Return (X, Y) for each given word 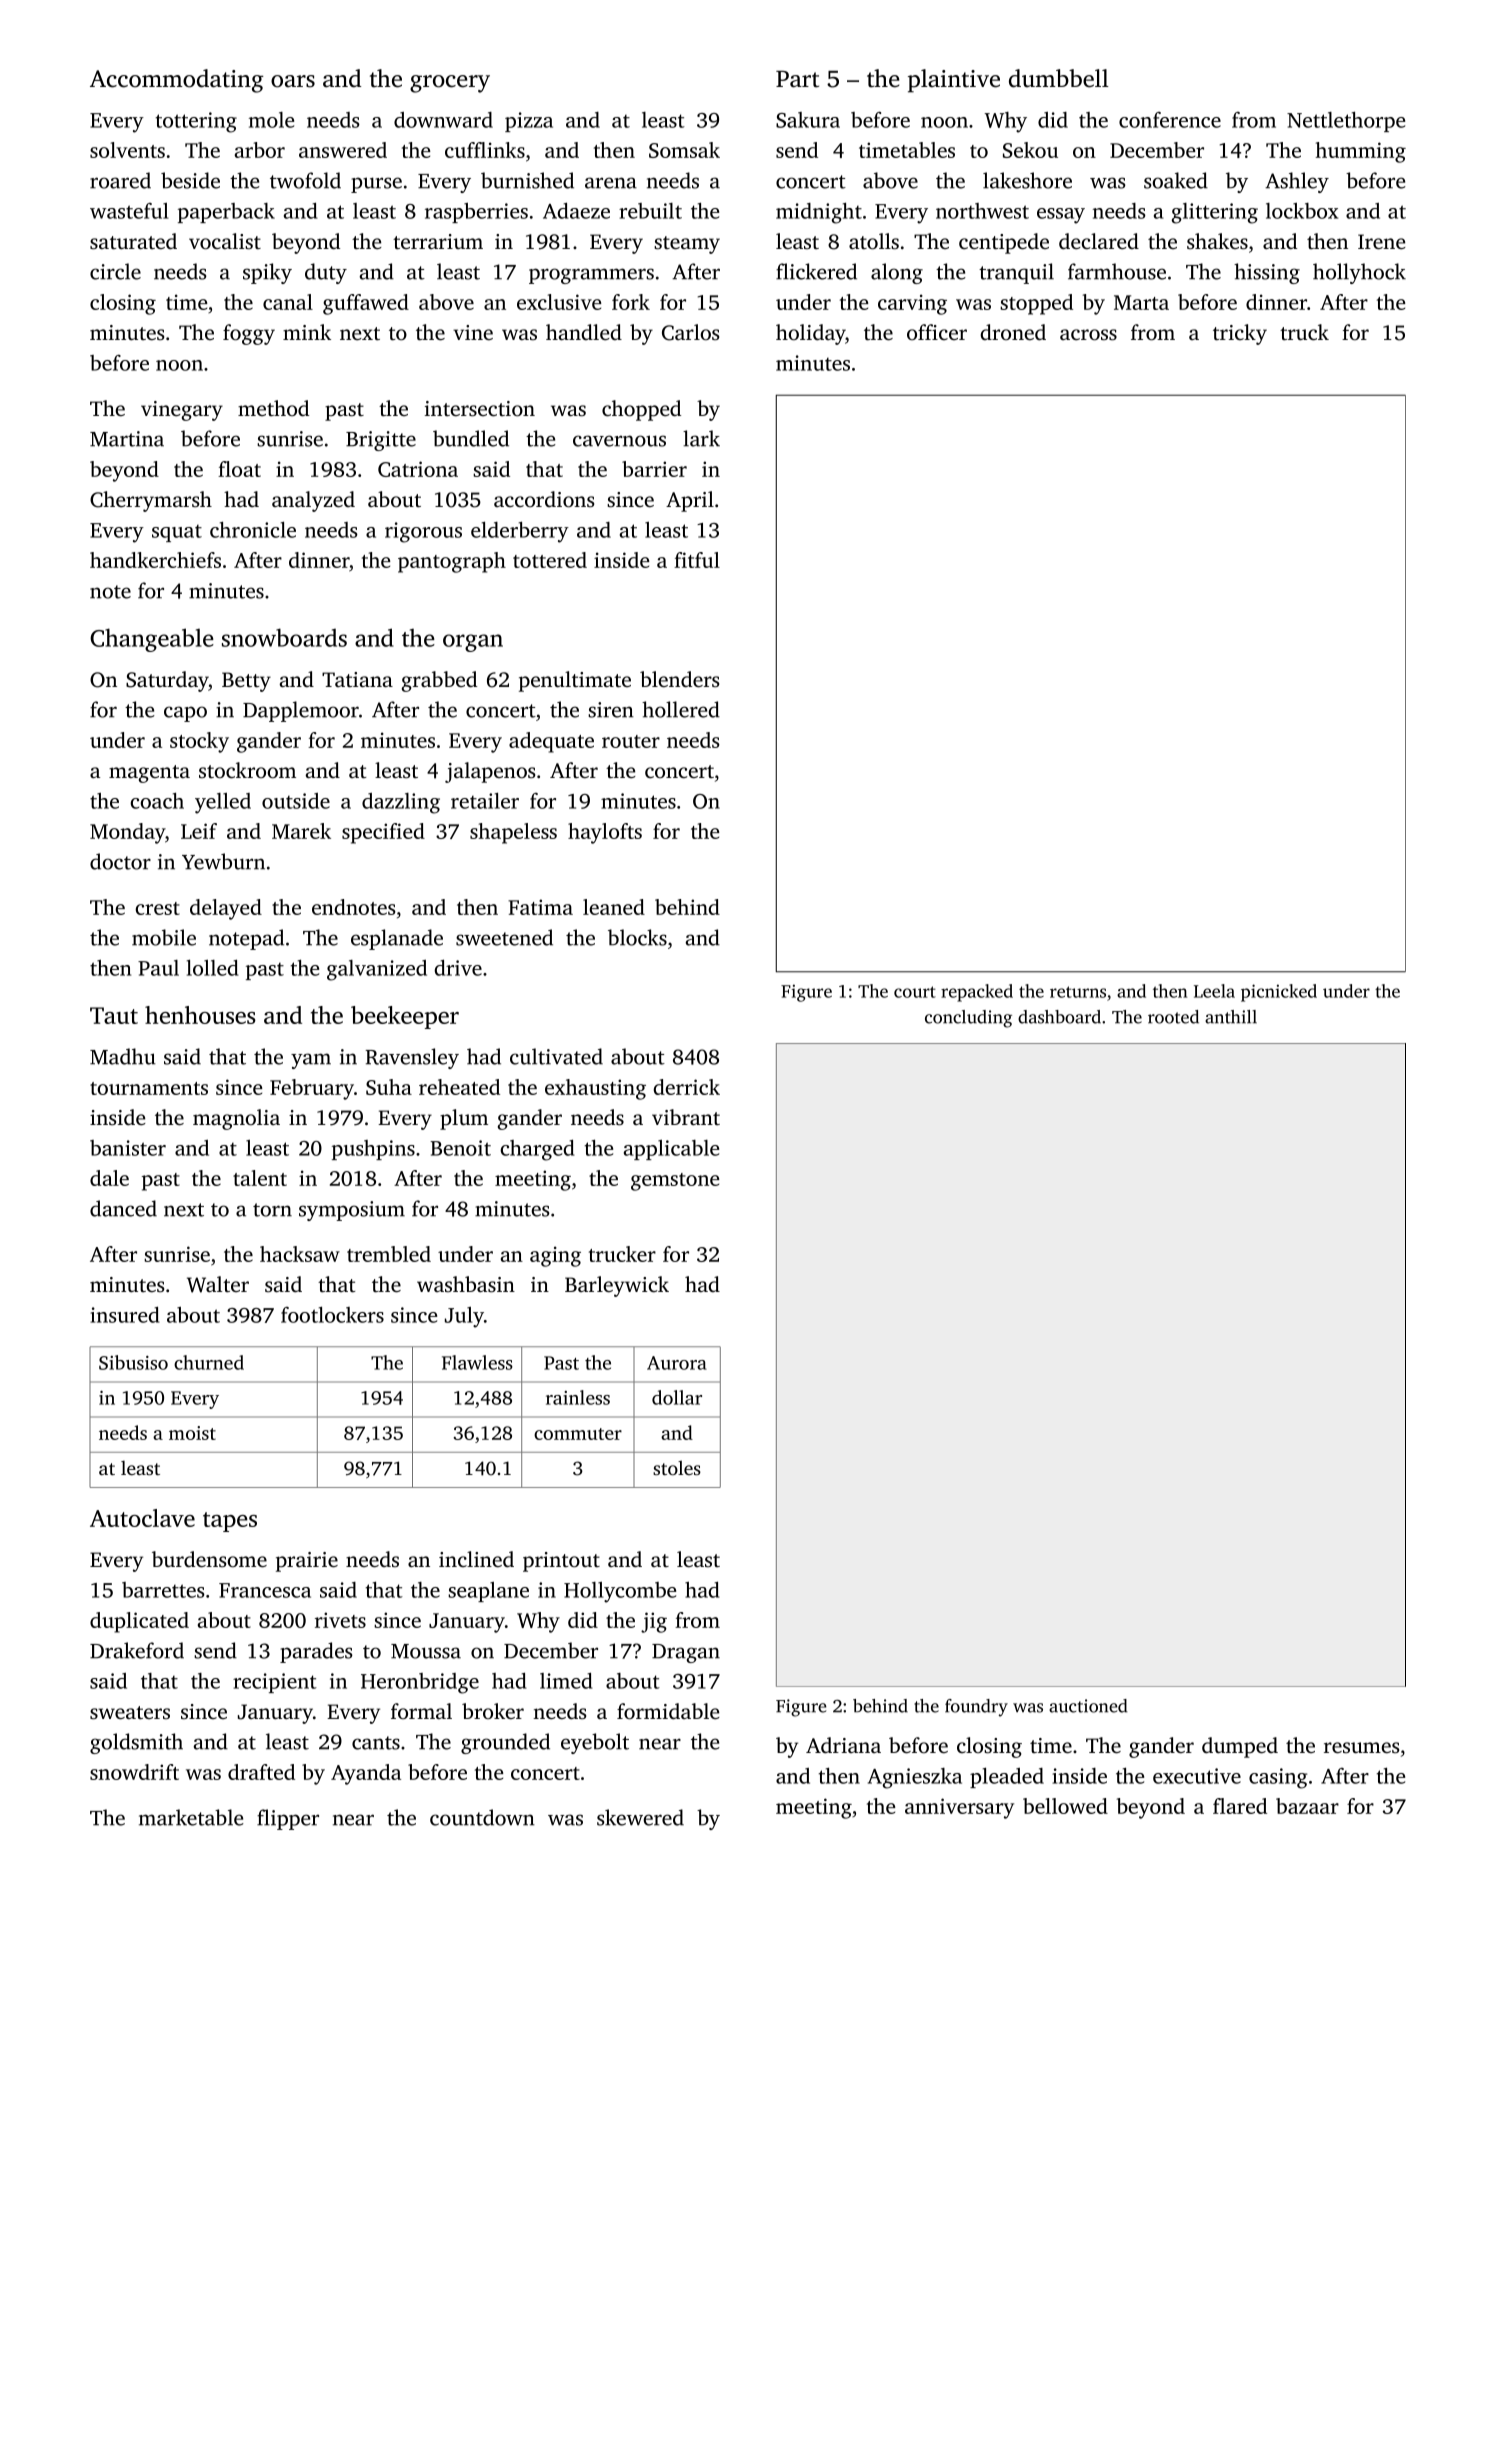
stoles (677, 1467)
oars (293, 81)
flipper (288, 1819)
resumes (1361, 1748)
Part (797, 79)
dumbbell (1059, 78)
